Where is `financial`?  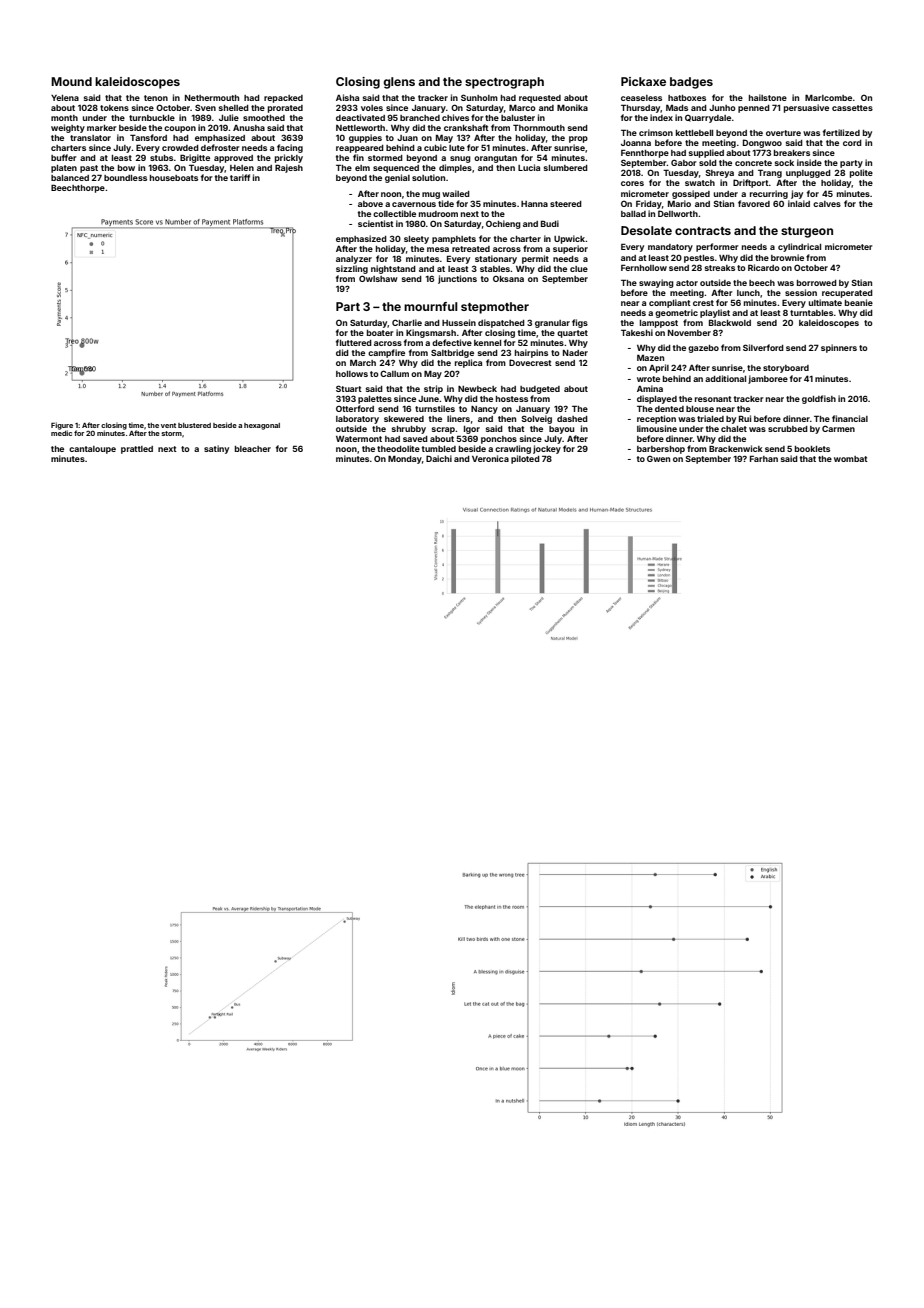 financial is located at coordinates (850, 418).
